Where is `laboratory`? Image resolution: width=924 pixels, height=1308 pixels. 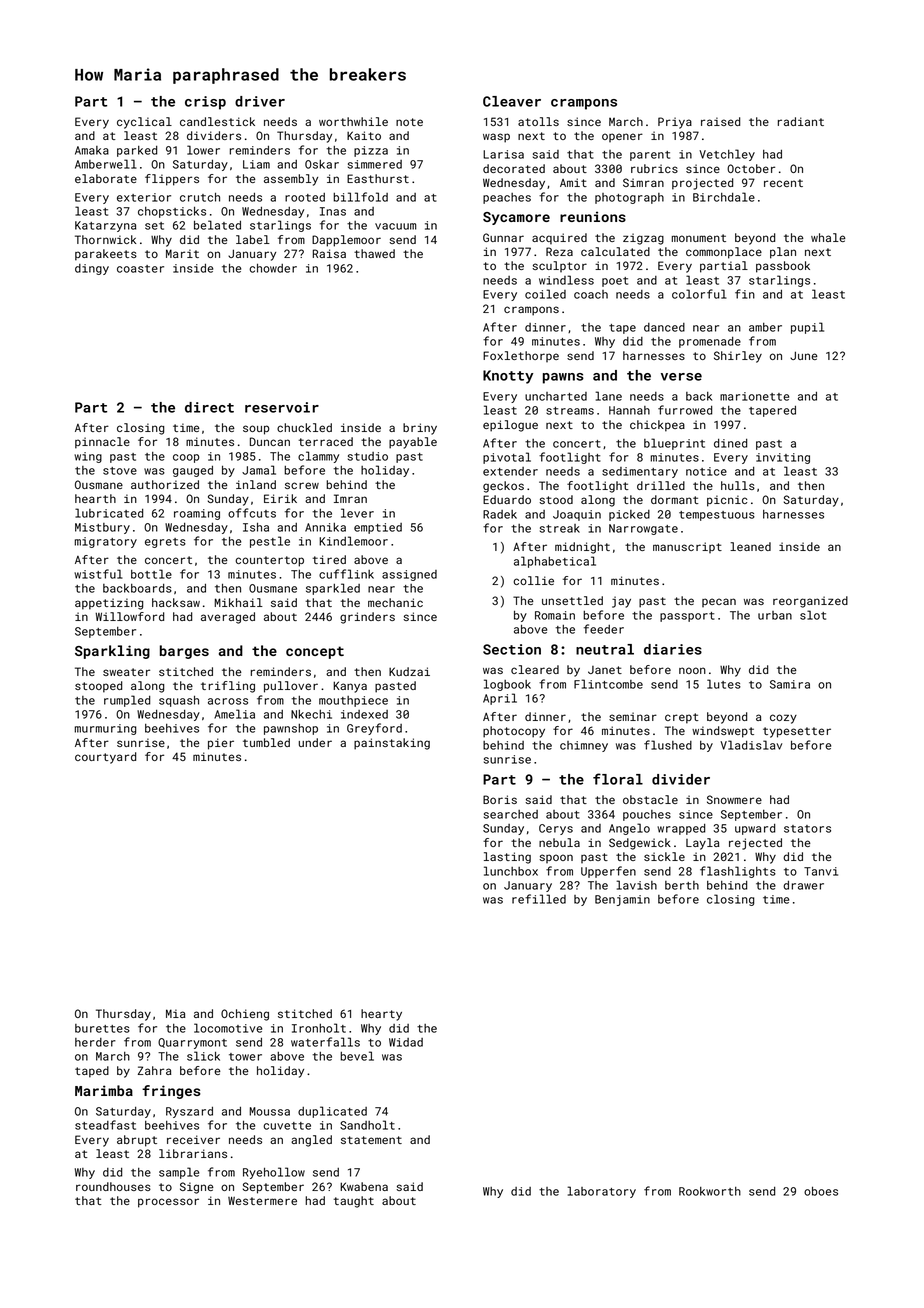
laboratory is located at coordinates (601, 1192).
